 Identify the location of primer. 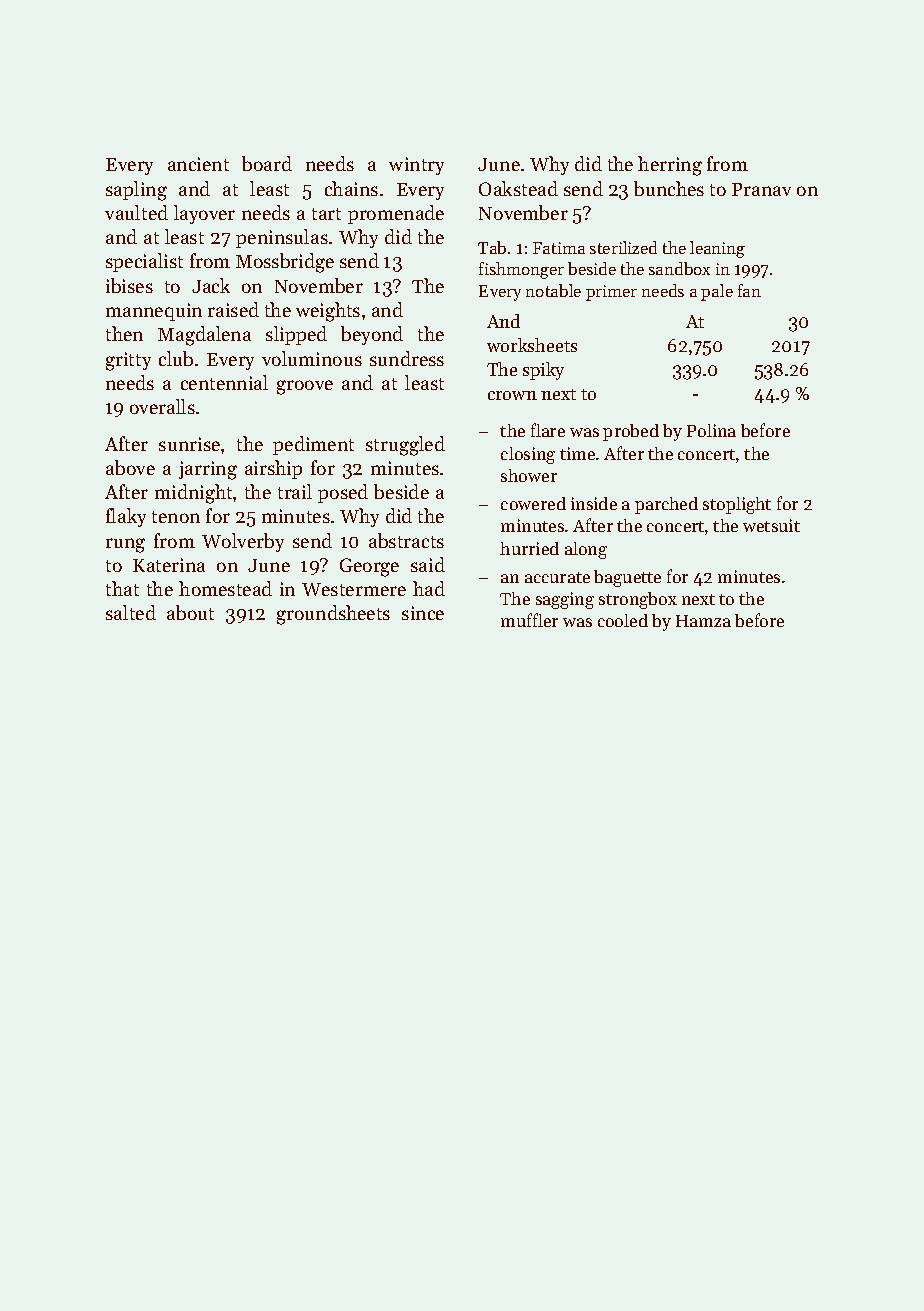
(611, 293).
